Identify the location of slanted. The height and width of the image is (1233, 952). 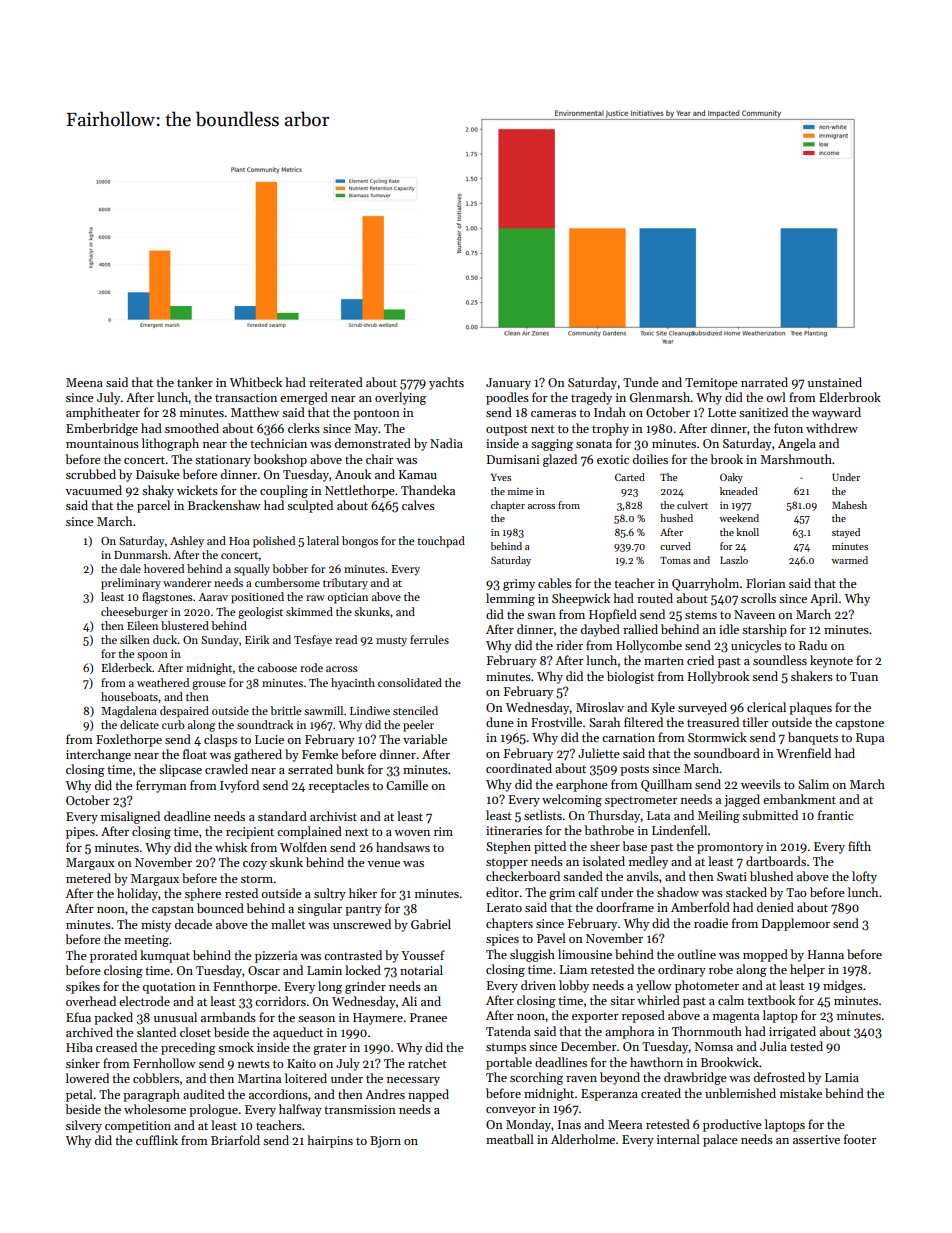
(156, 1032).
